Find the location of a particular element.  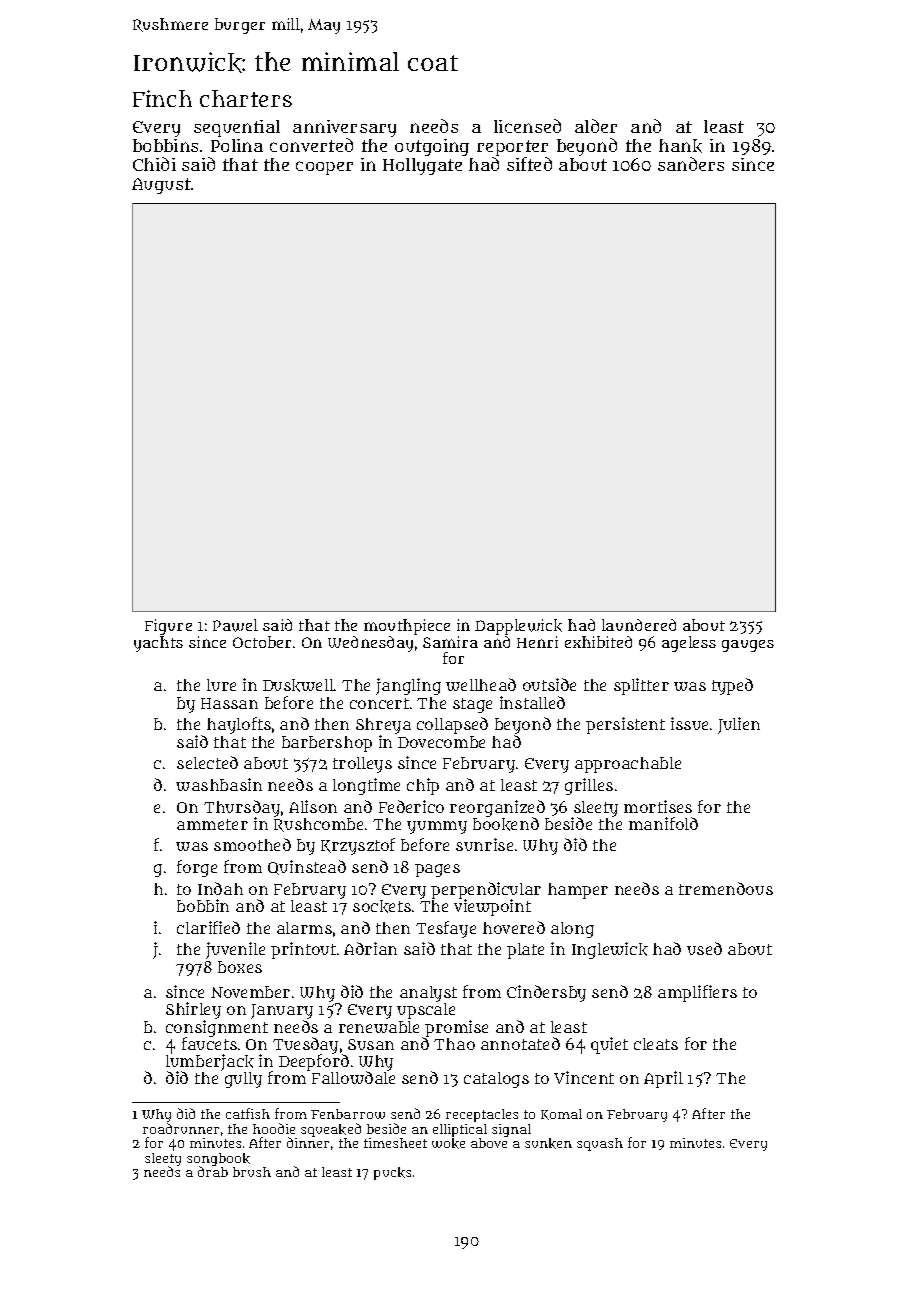

sifted is located at coordinates (529, 164).
